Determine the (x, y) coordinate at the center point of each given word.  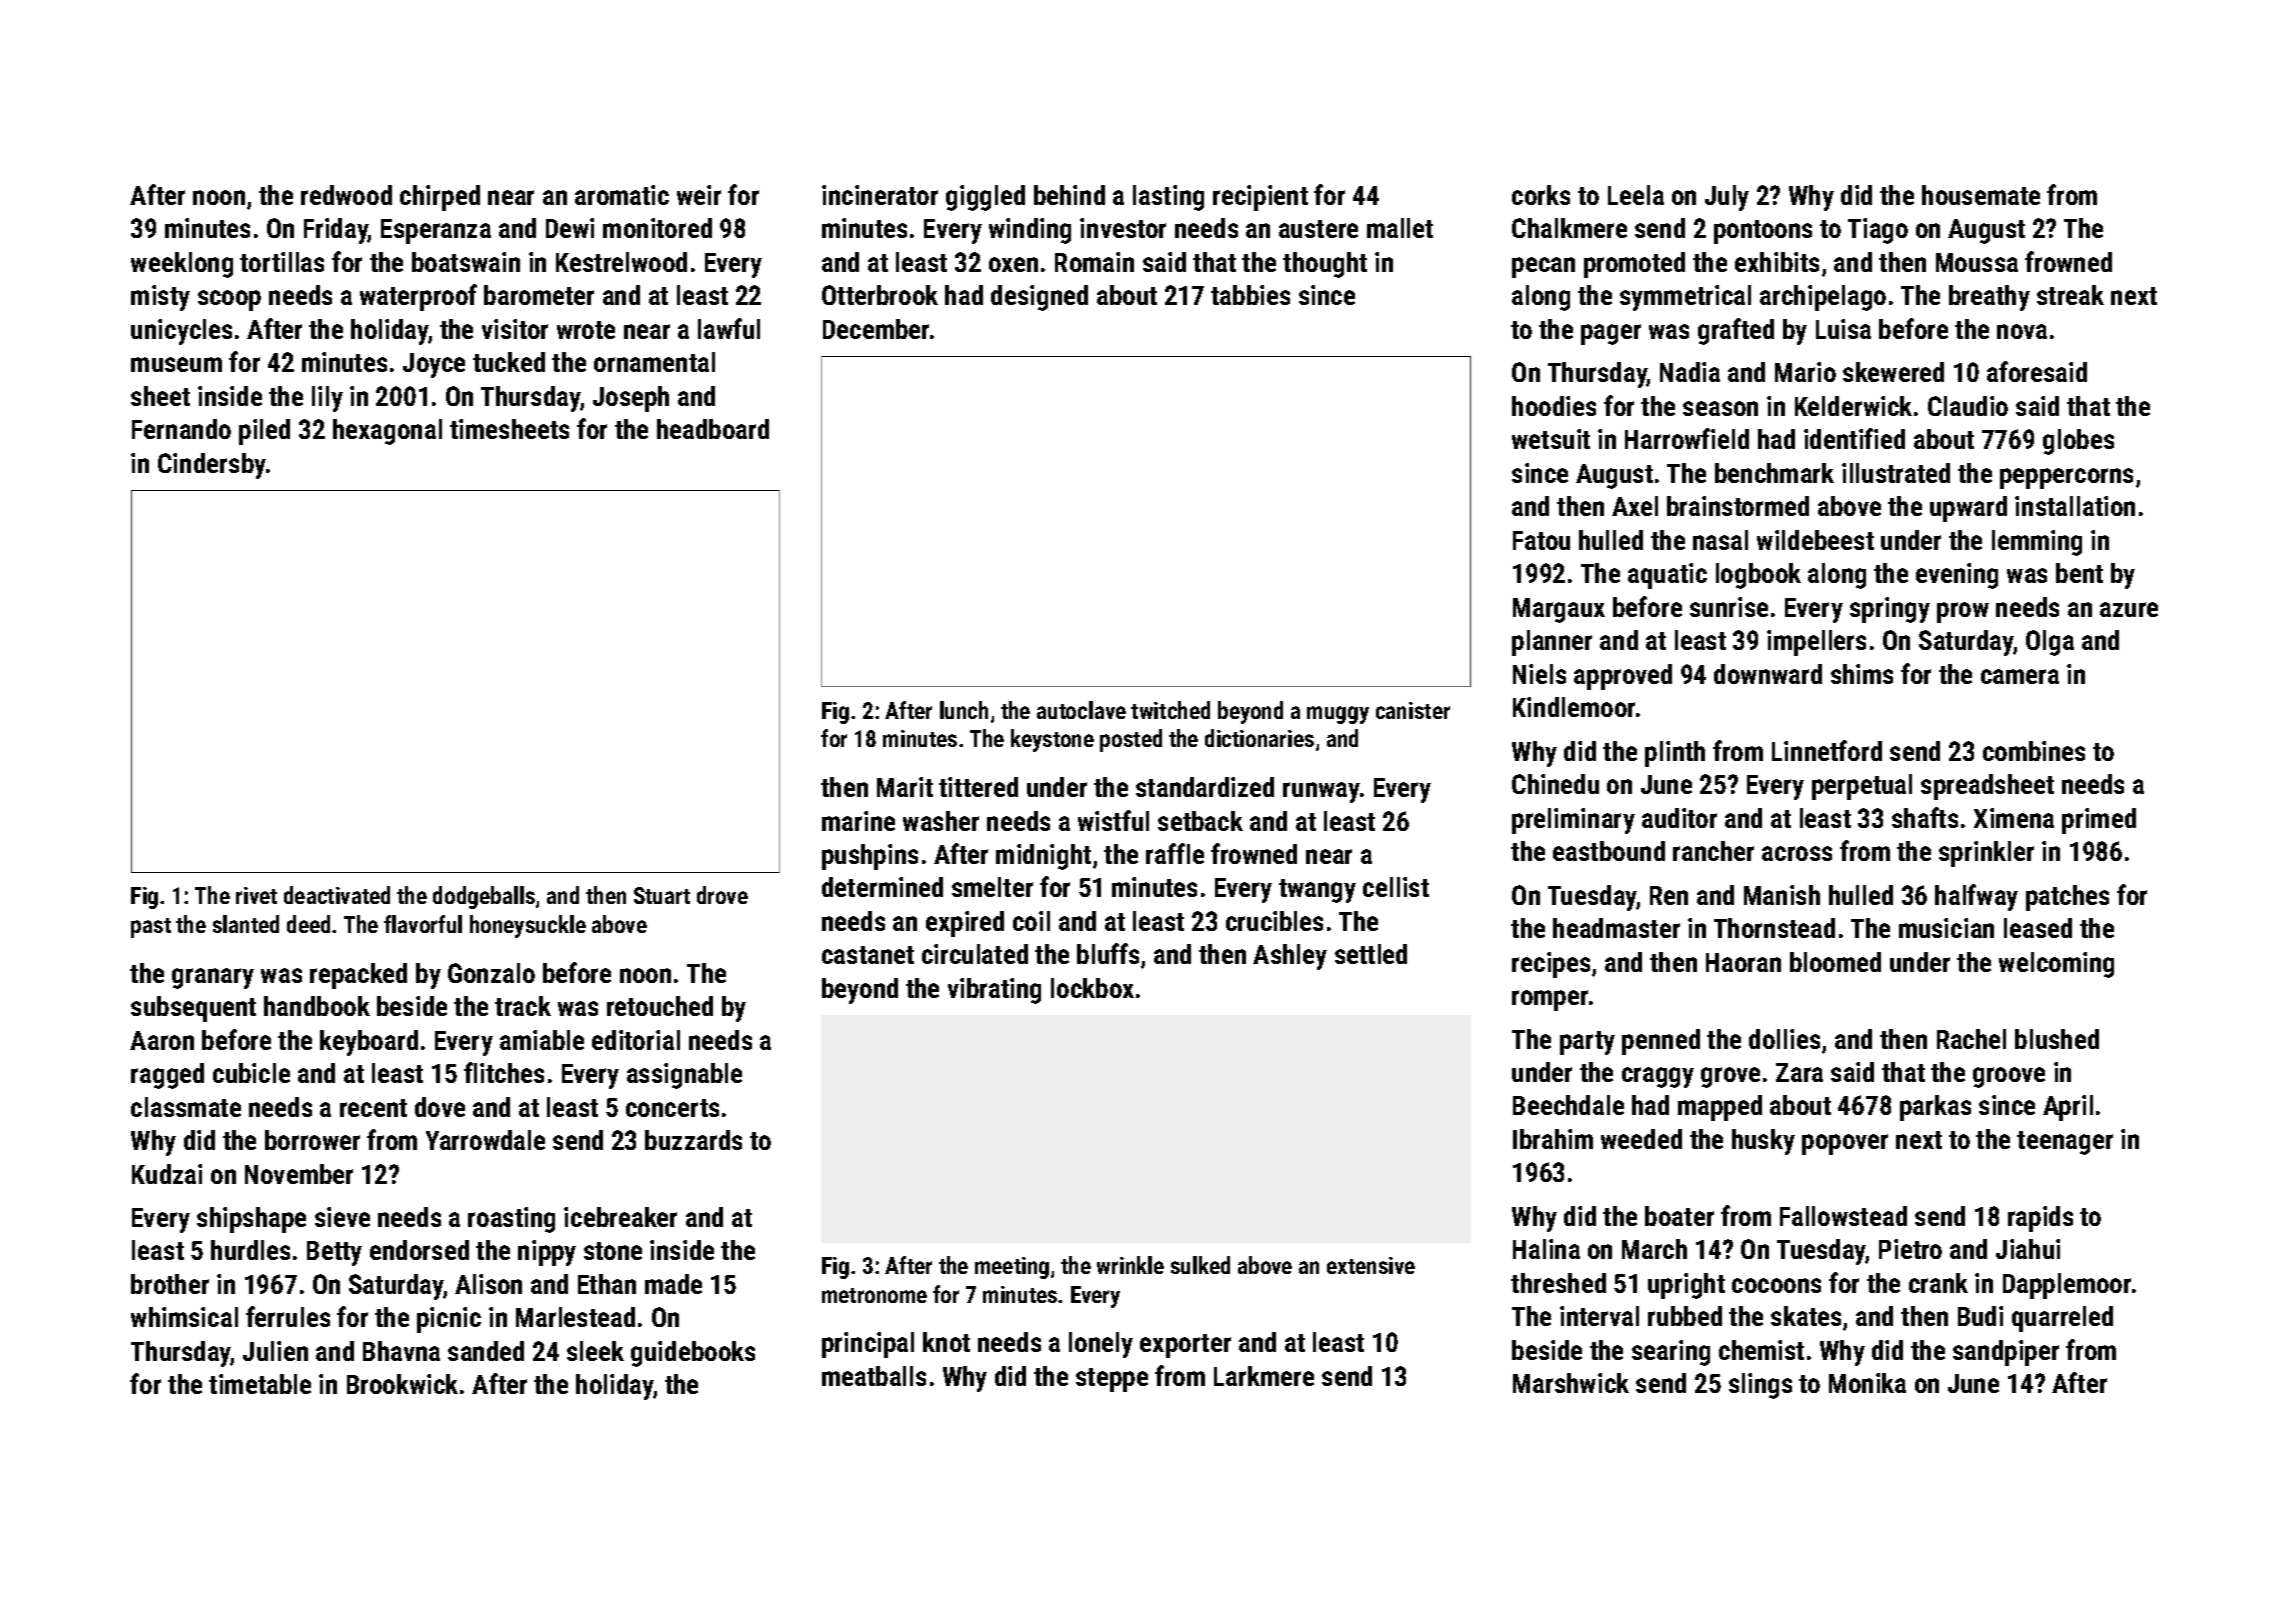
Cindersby (212, 466)
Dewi (570, 228)
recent (373, 1108)
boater (1679, 1216)
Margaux (1559, 610)
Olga (2050, 643)
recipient (1260, 198)
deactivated (337, 895)
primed (2099, 821)
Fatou (1541, 540)
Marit (905, 787)
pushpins (870, 857)
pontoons (1763, 232)
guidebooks (693, 1354)
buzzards (693, 1140)
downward (1768, 674)
